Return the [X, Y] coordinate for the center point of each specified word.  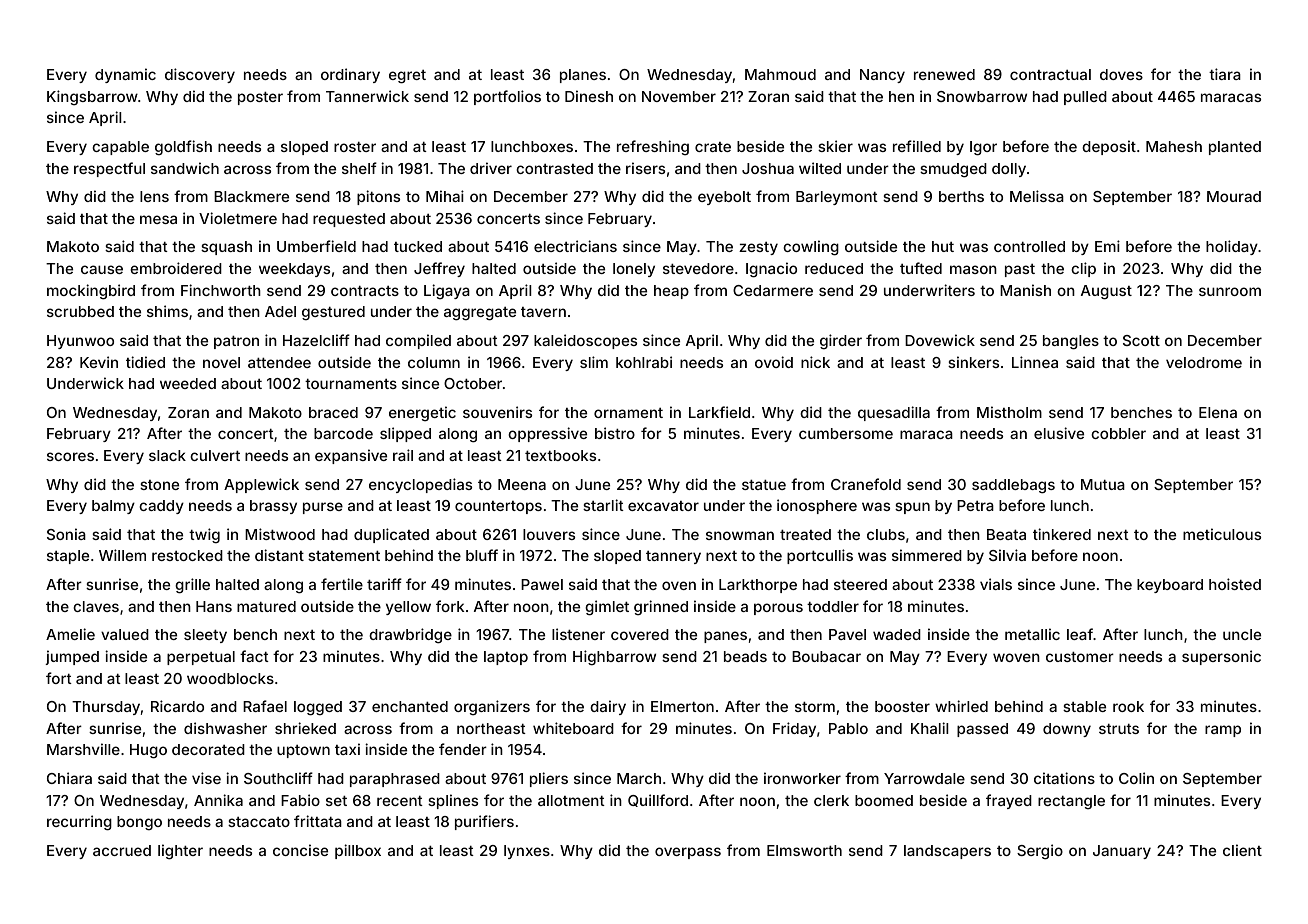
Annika [218, 800]
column [434, 362]
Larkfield [719, 412]
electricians [575, 246]
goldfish [183, 147]
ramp [1223, 731]
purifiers [484, 822]
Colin [1136, 778]
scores [70, 456]
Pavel [847, 634]
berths [961, 196]
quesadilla [894, 413]
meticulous [1222, 534]
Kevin [99, 362]
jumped [72, 657]
